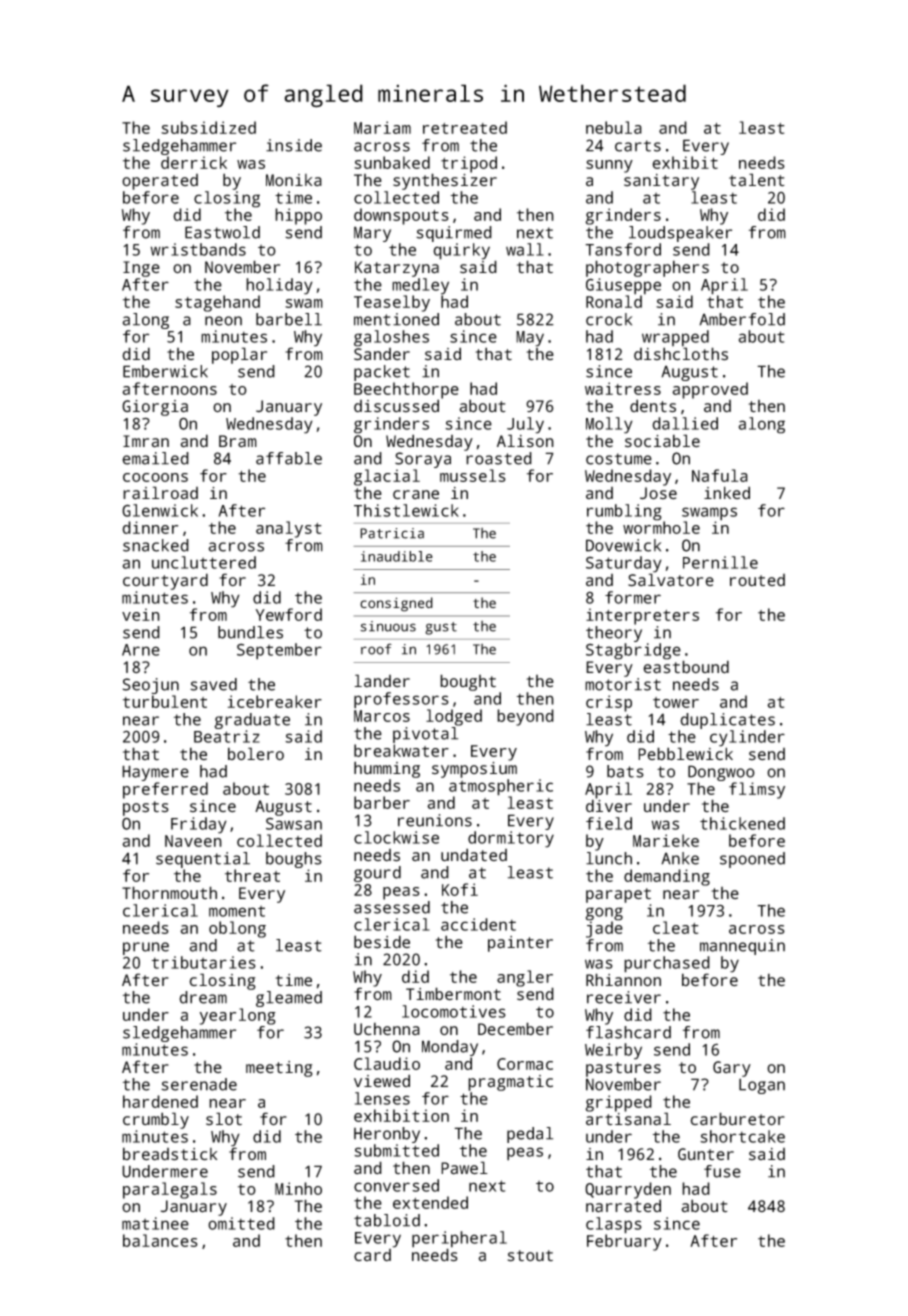  I want to click on crumbly, so click(156, 1120).
